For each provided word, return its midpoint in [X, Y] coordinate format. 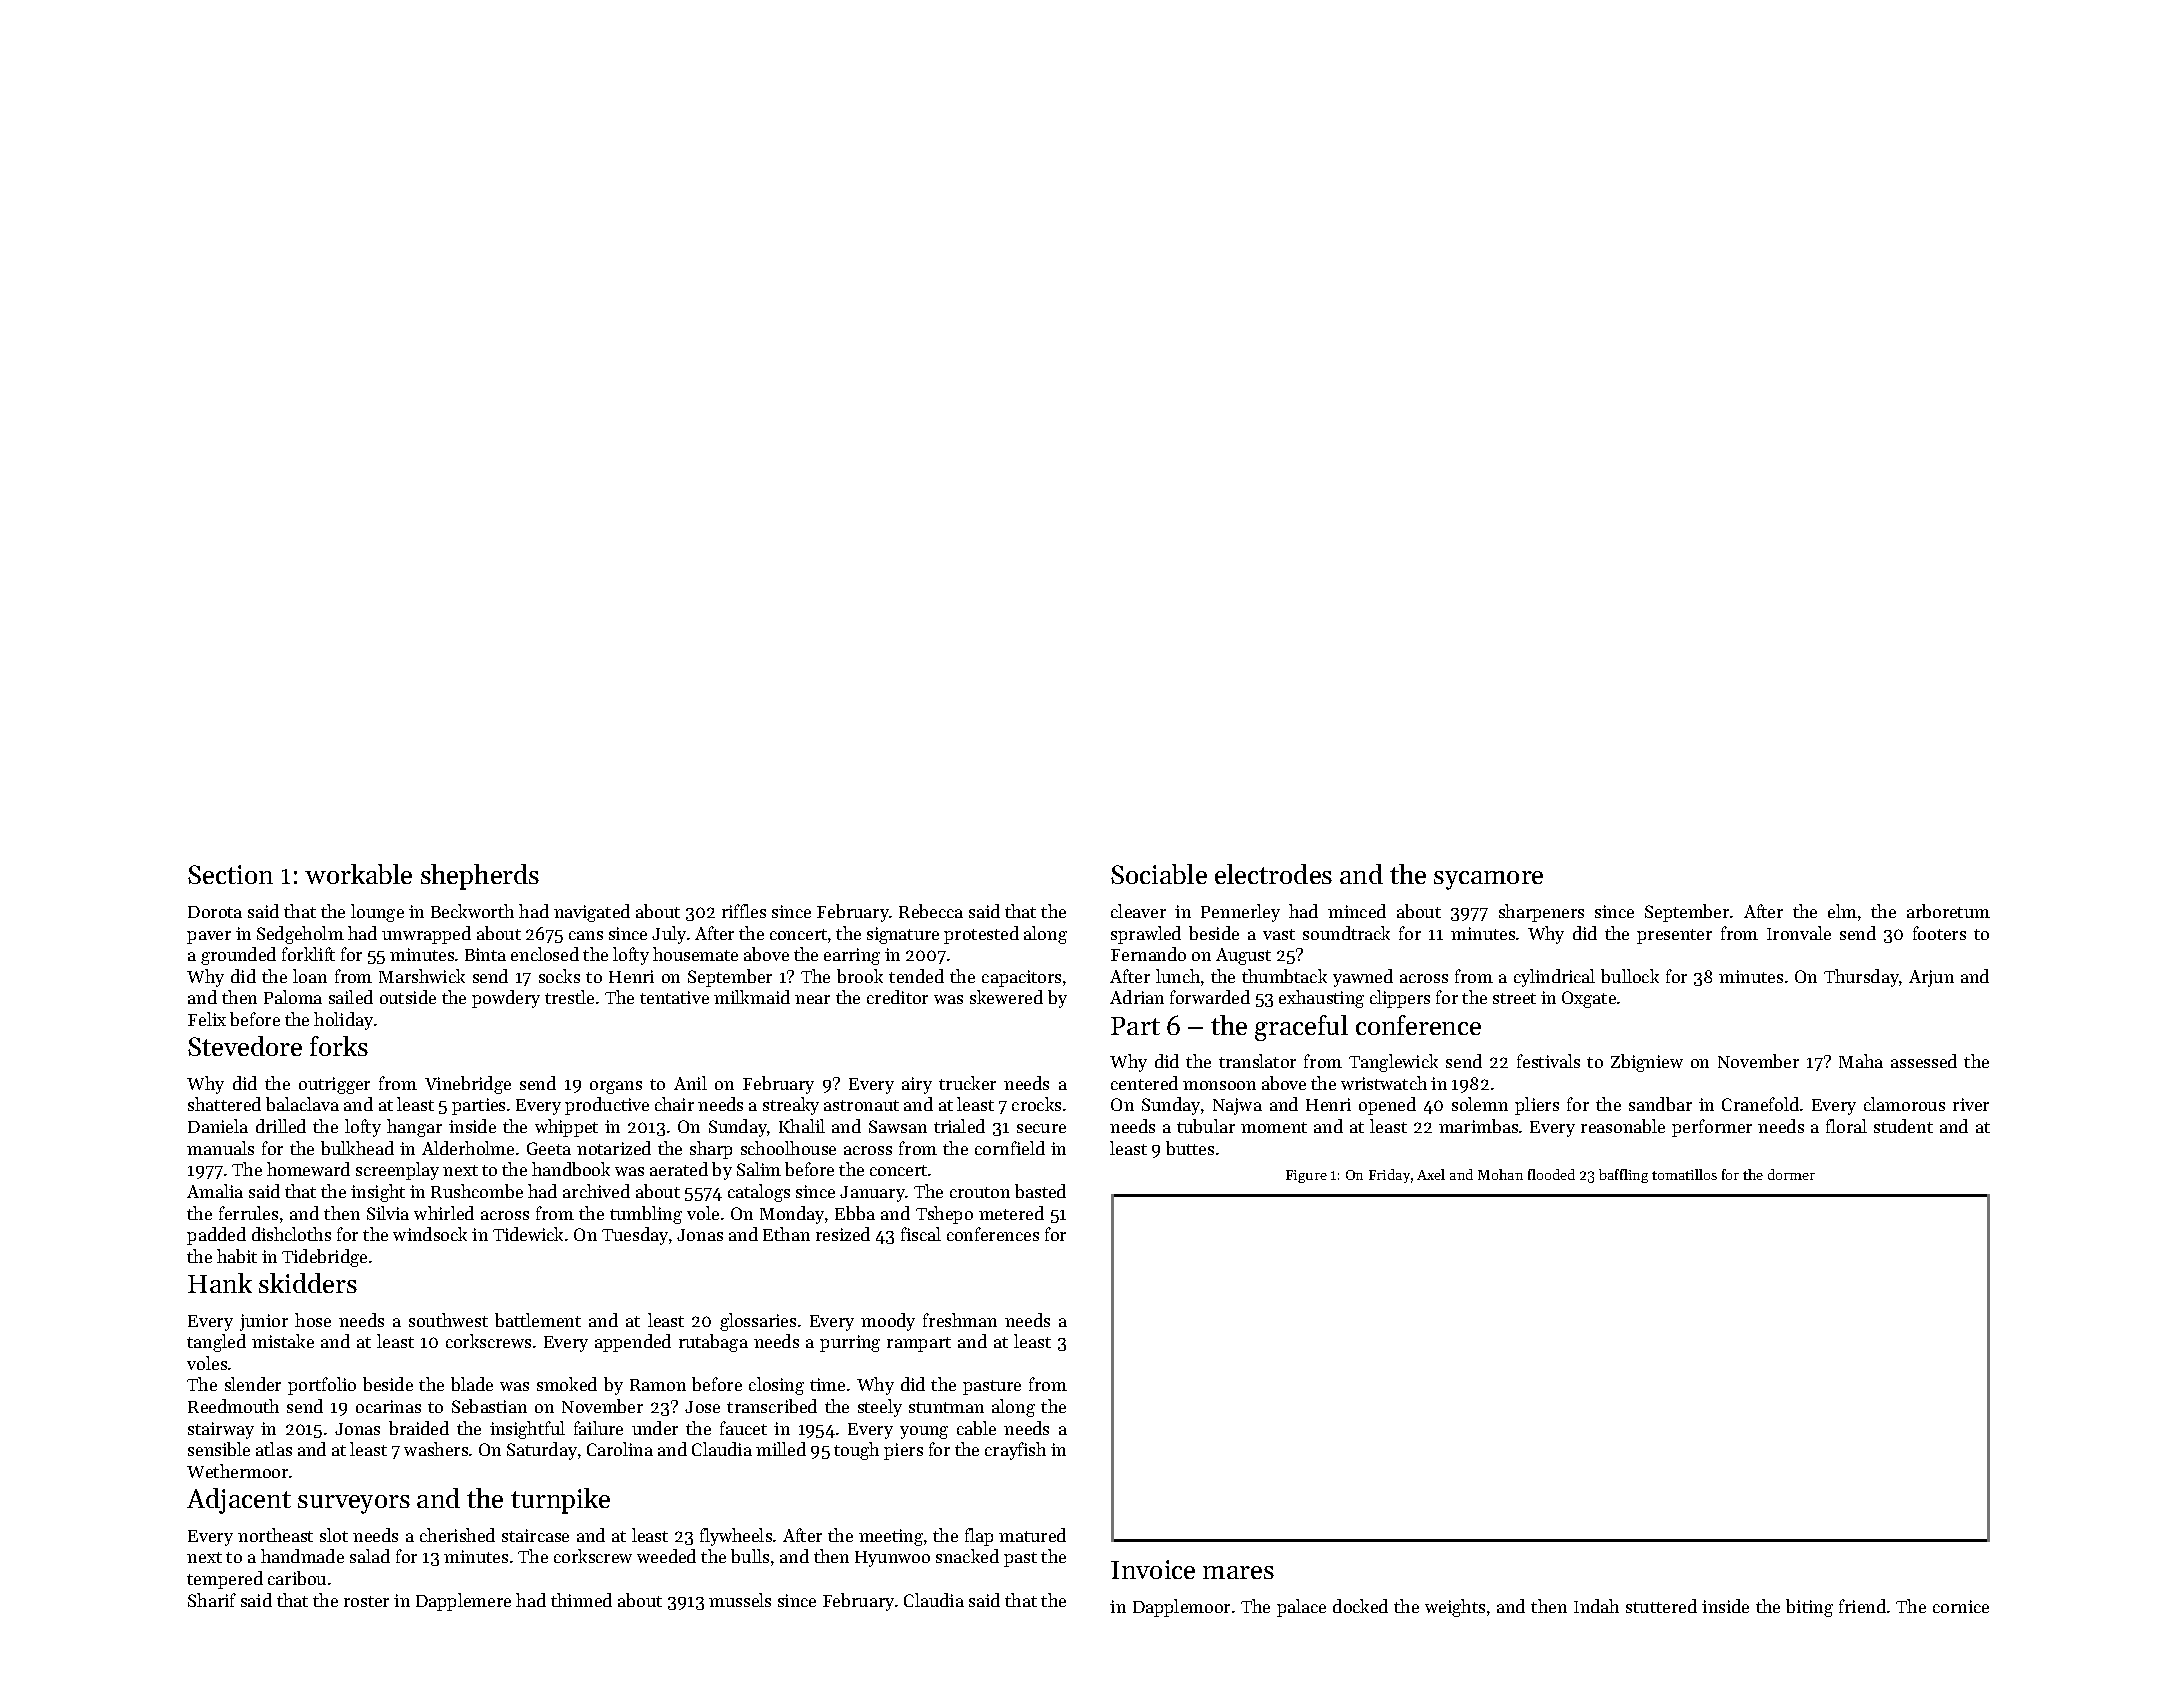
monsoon [1219, 1085]
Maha [1861, 1061]
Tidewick [528, 1234]
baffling [1623, 1176]
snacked [967, 1556]
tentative [674, 997]
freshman [960, 1320]
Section [230, 874]
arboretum [1948, 911]
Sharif [212, 1600]
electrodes [1273, 874]
